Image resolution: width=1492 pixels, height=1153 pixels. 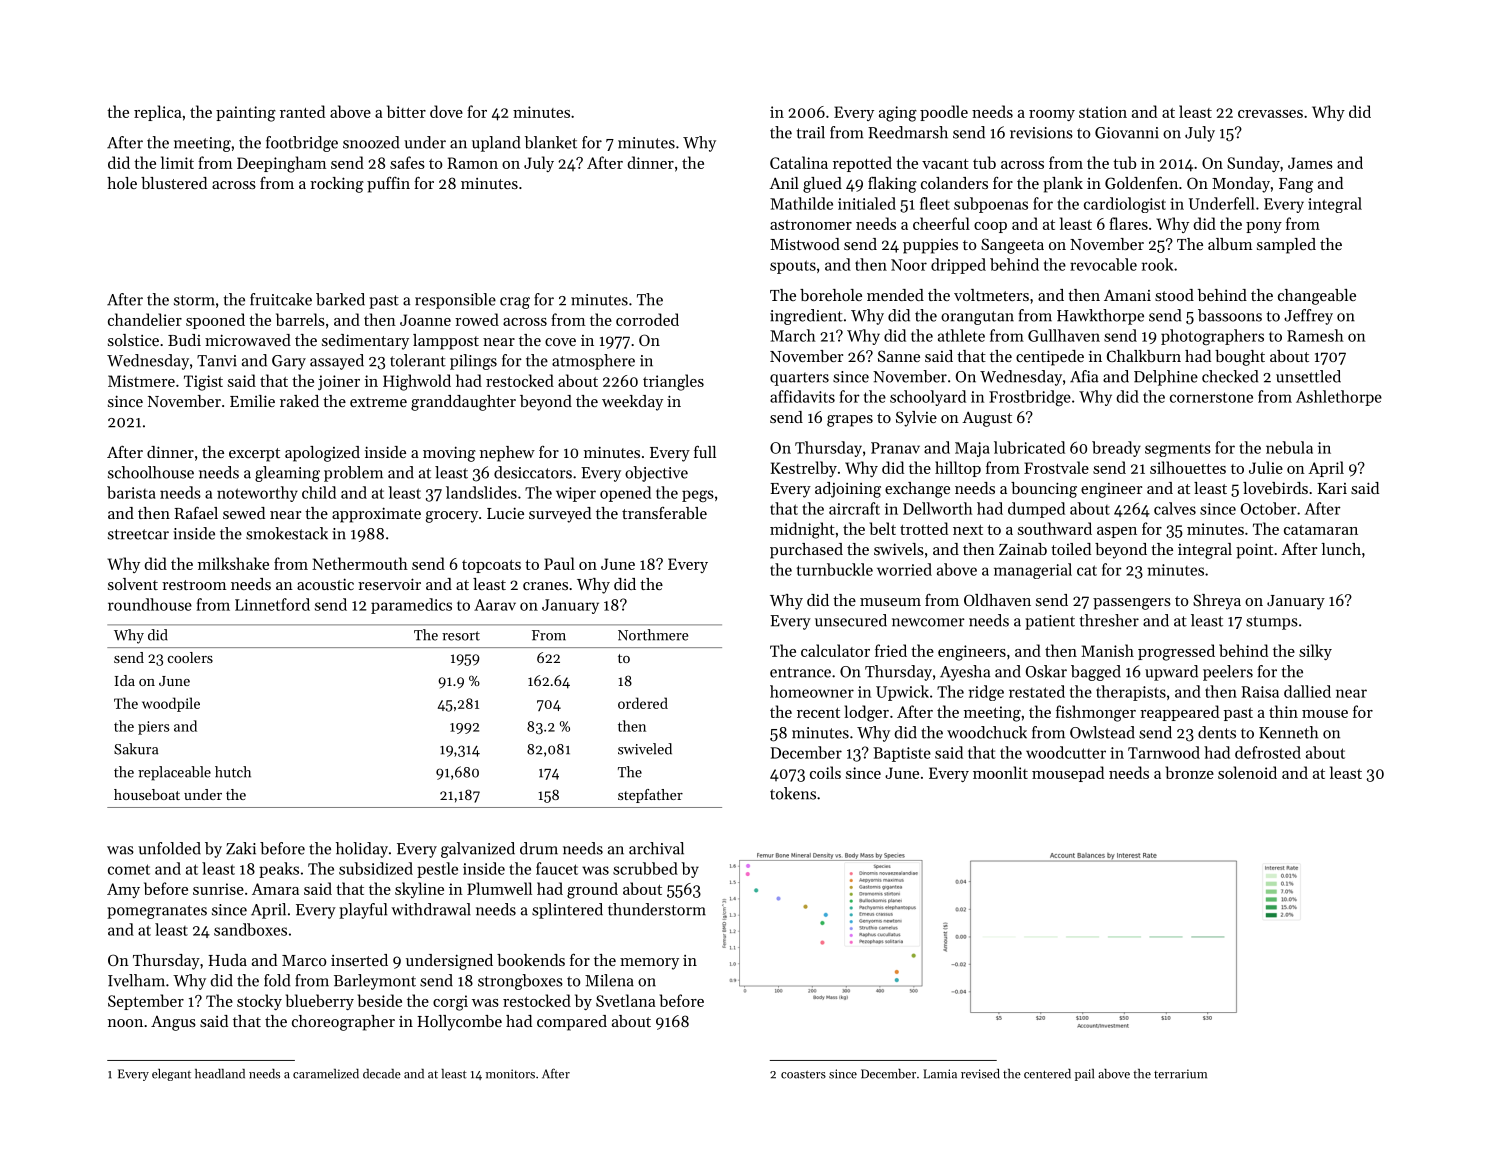 What do you see at coordinates (673, 382) in the screenshot?
I see `triangles` at bounding box center [673, 382].
